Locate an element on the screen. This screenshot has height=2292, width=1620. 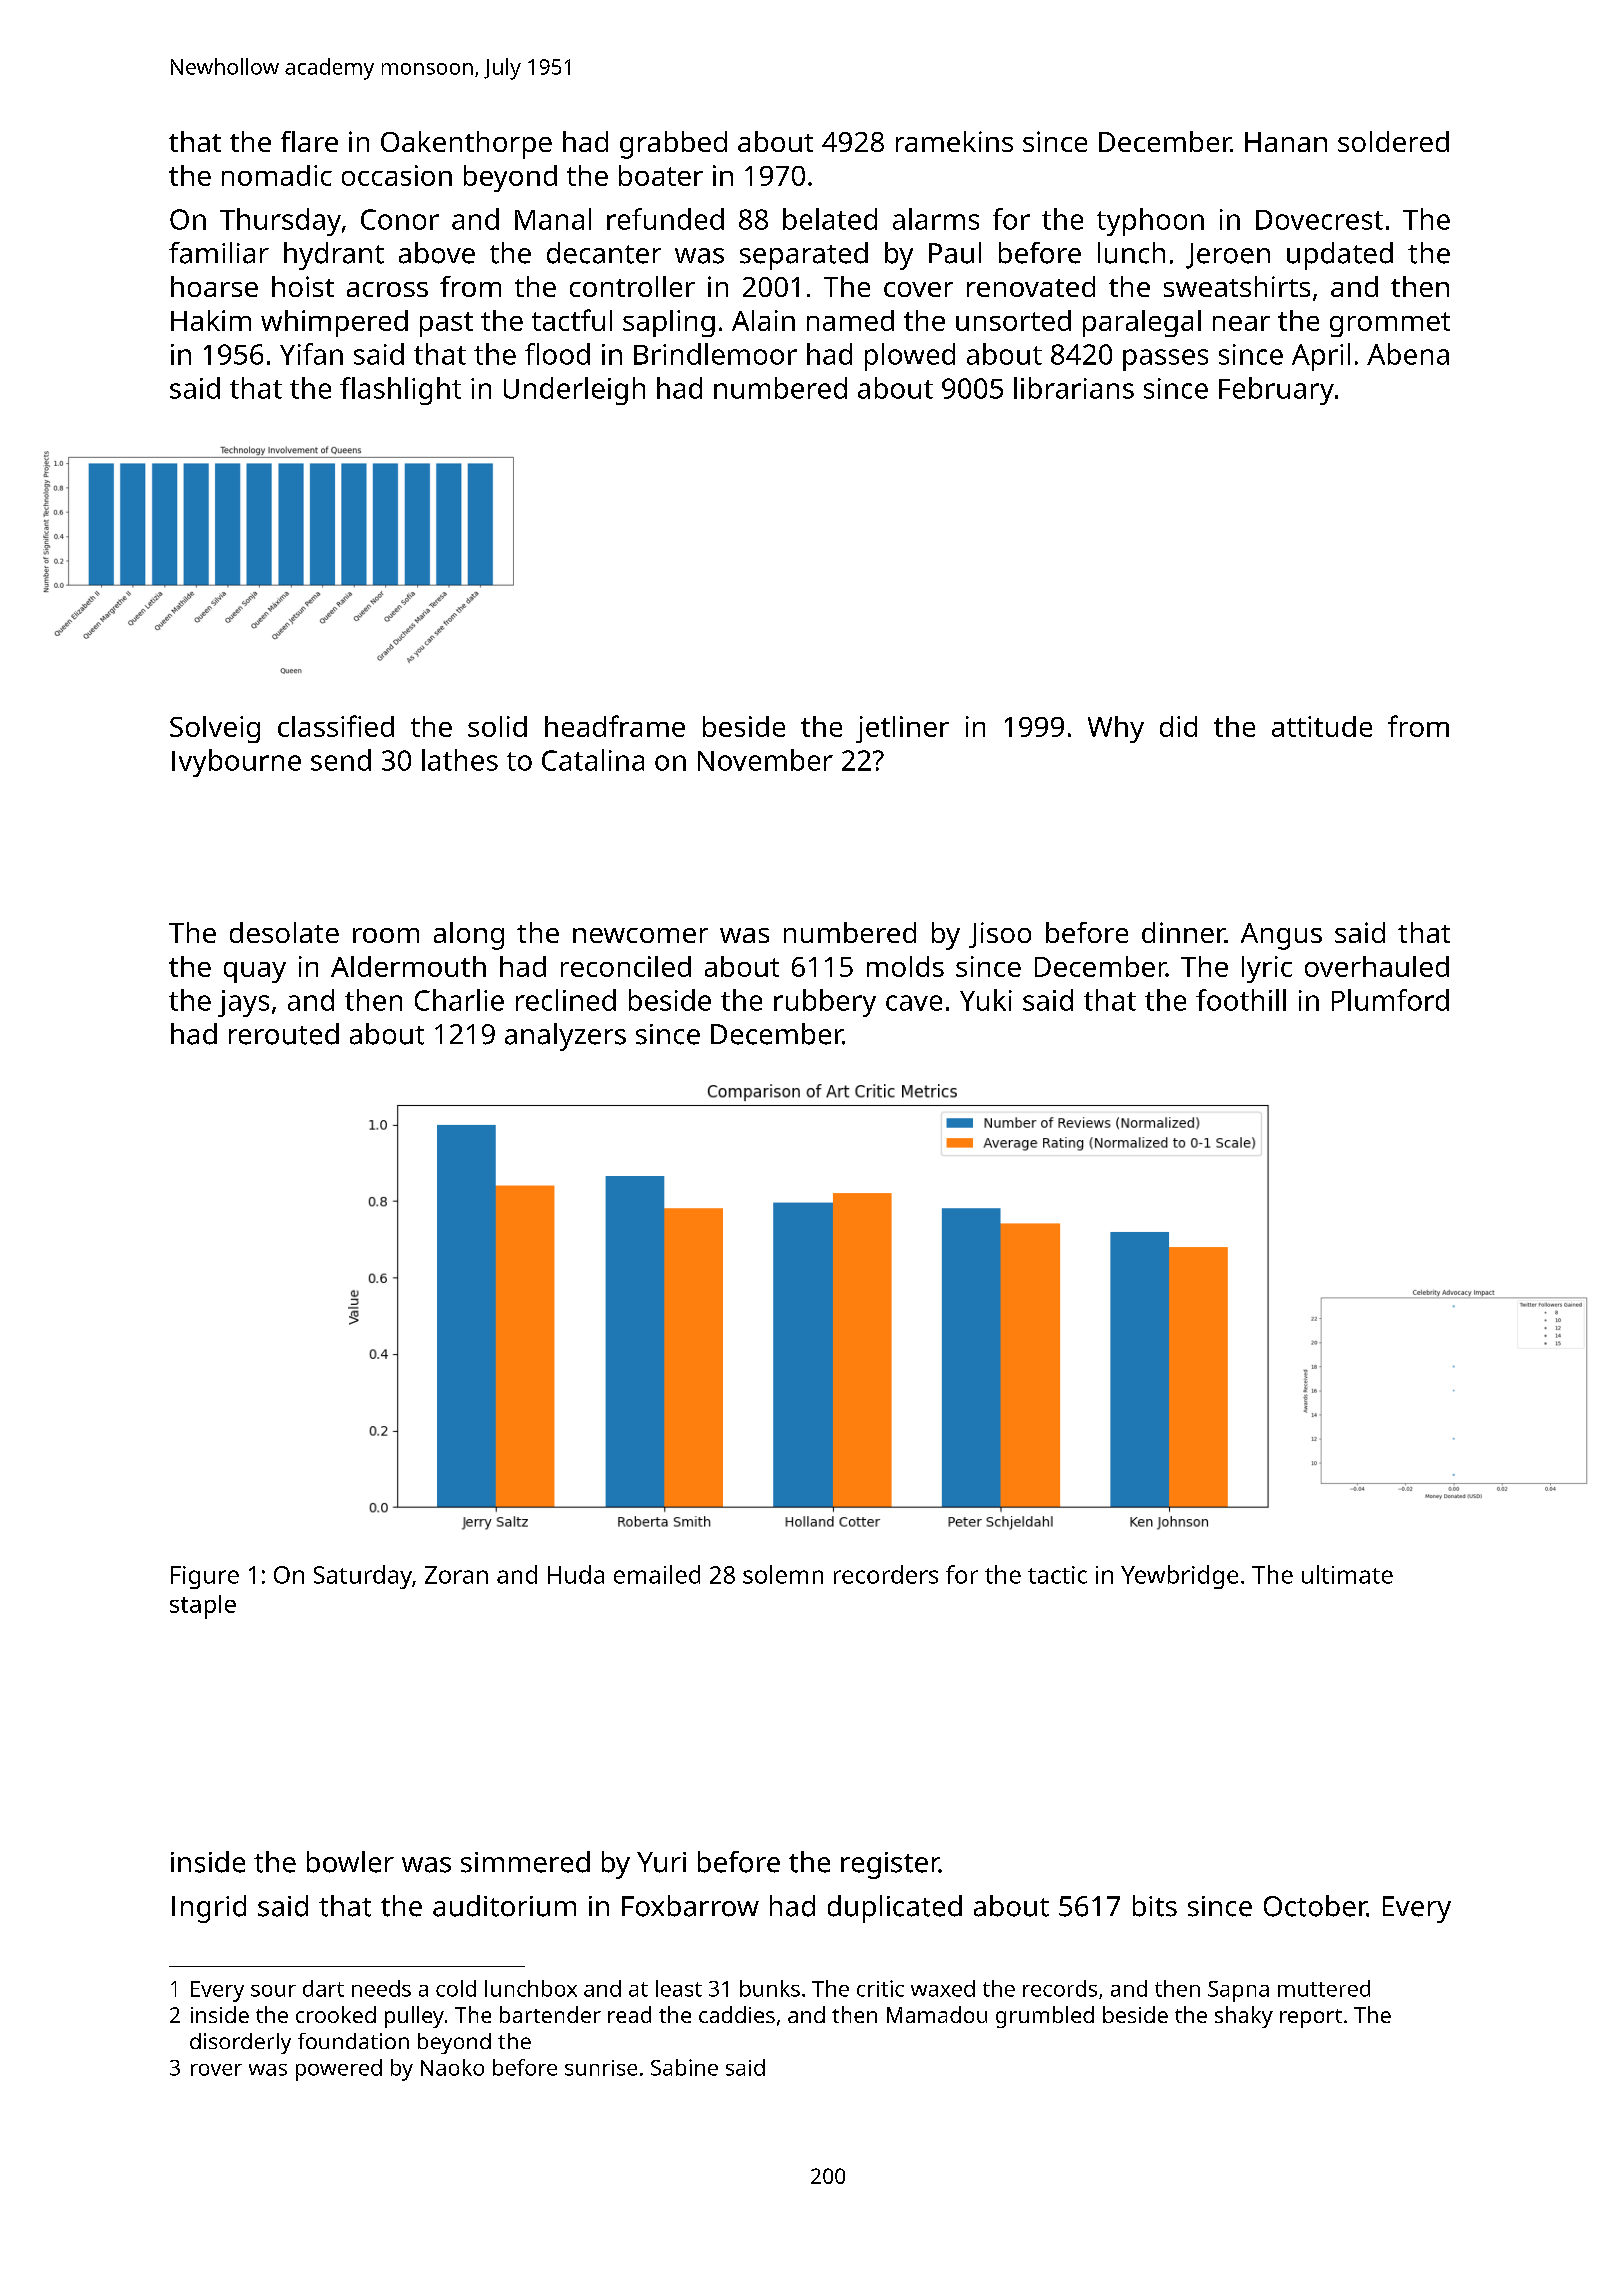
flare is located at coordinates (309, 141).
